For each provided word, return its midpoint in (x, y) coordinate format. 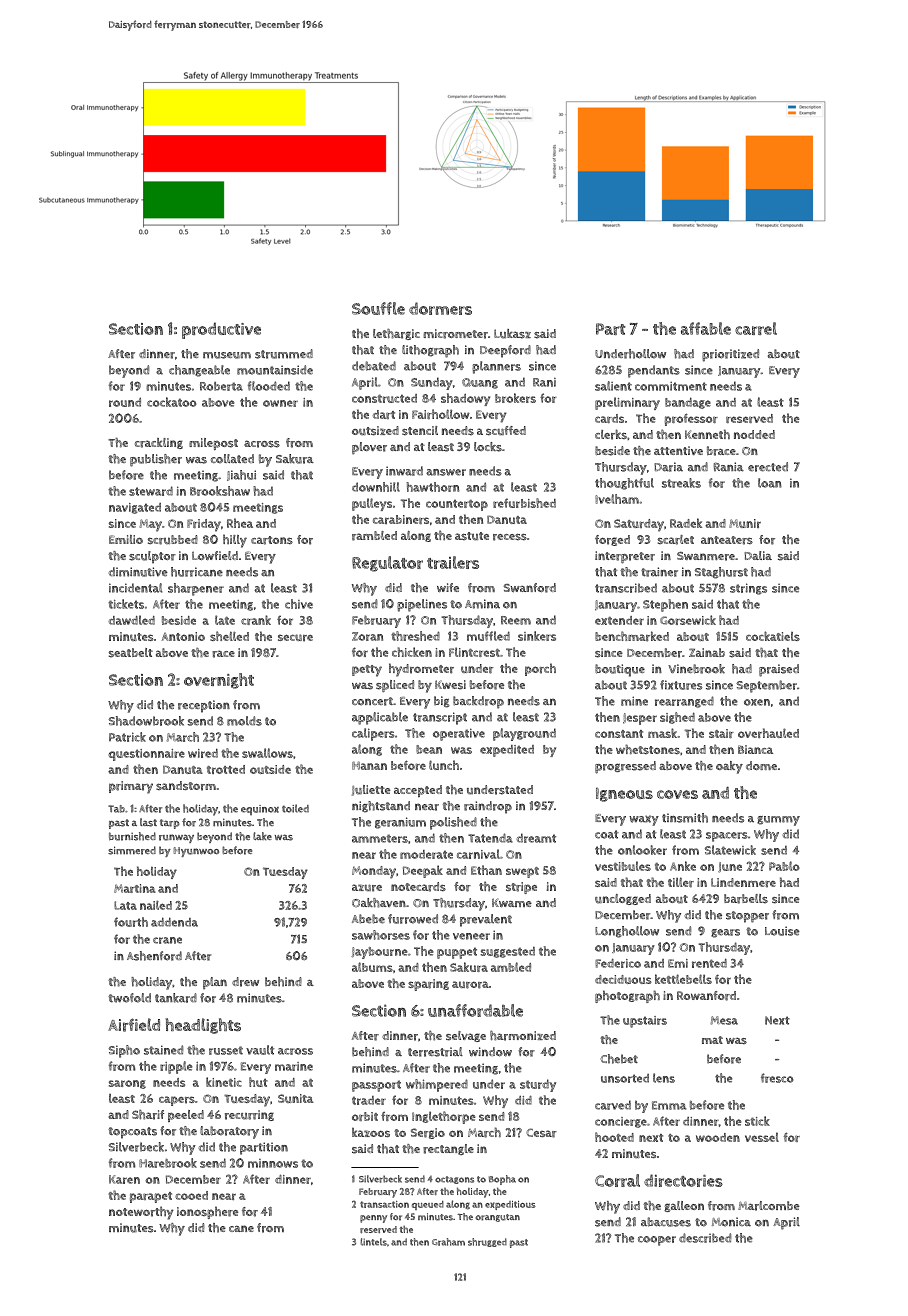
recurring (249, 1115)
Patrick (127, 737)
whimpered (437, 1085)
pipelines (422, 605)
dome (761, 765)
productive (221, 330)
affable (706, 328)
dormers (440, 308)
